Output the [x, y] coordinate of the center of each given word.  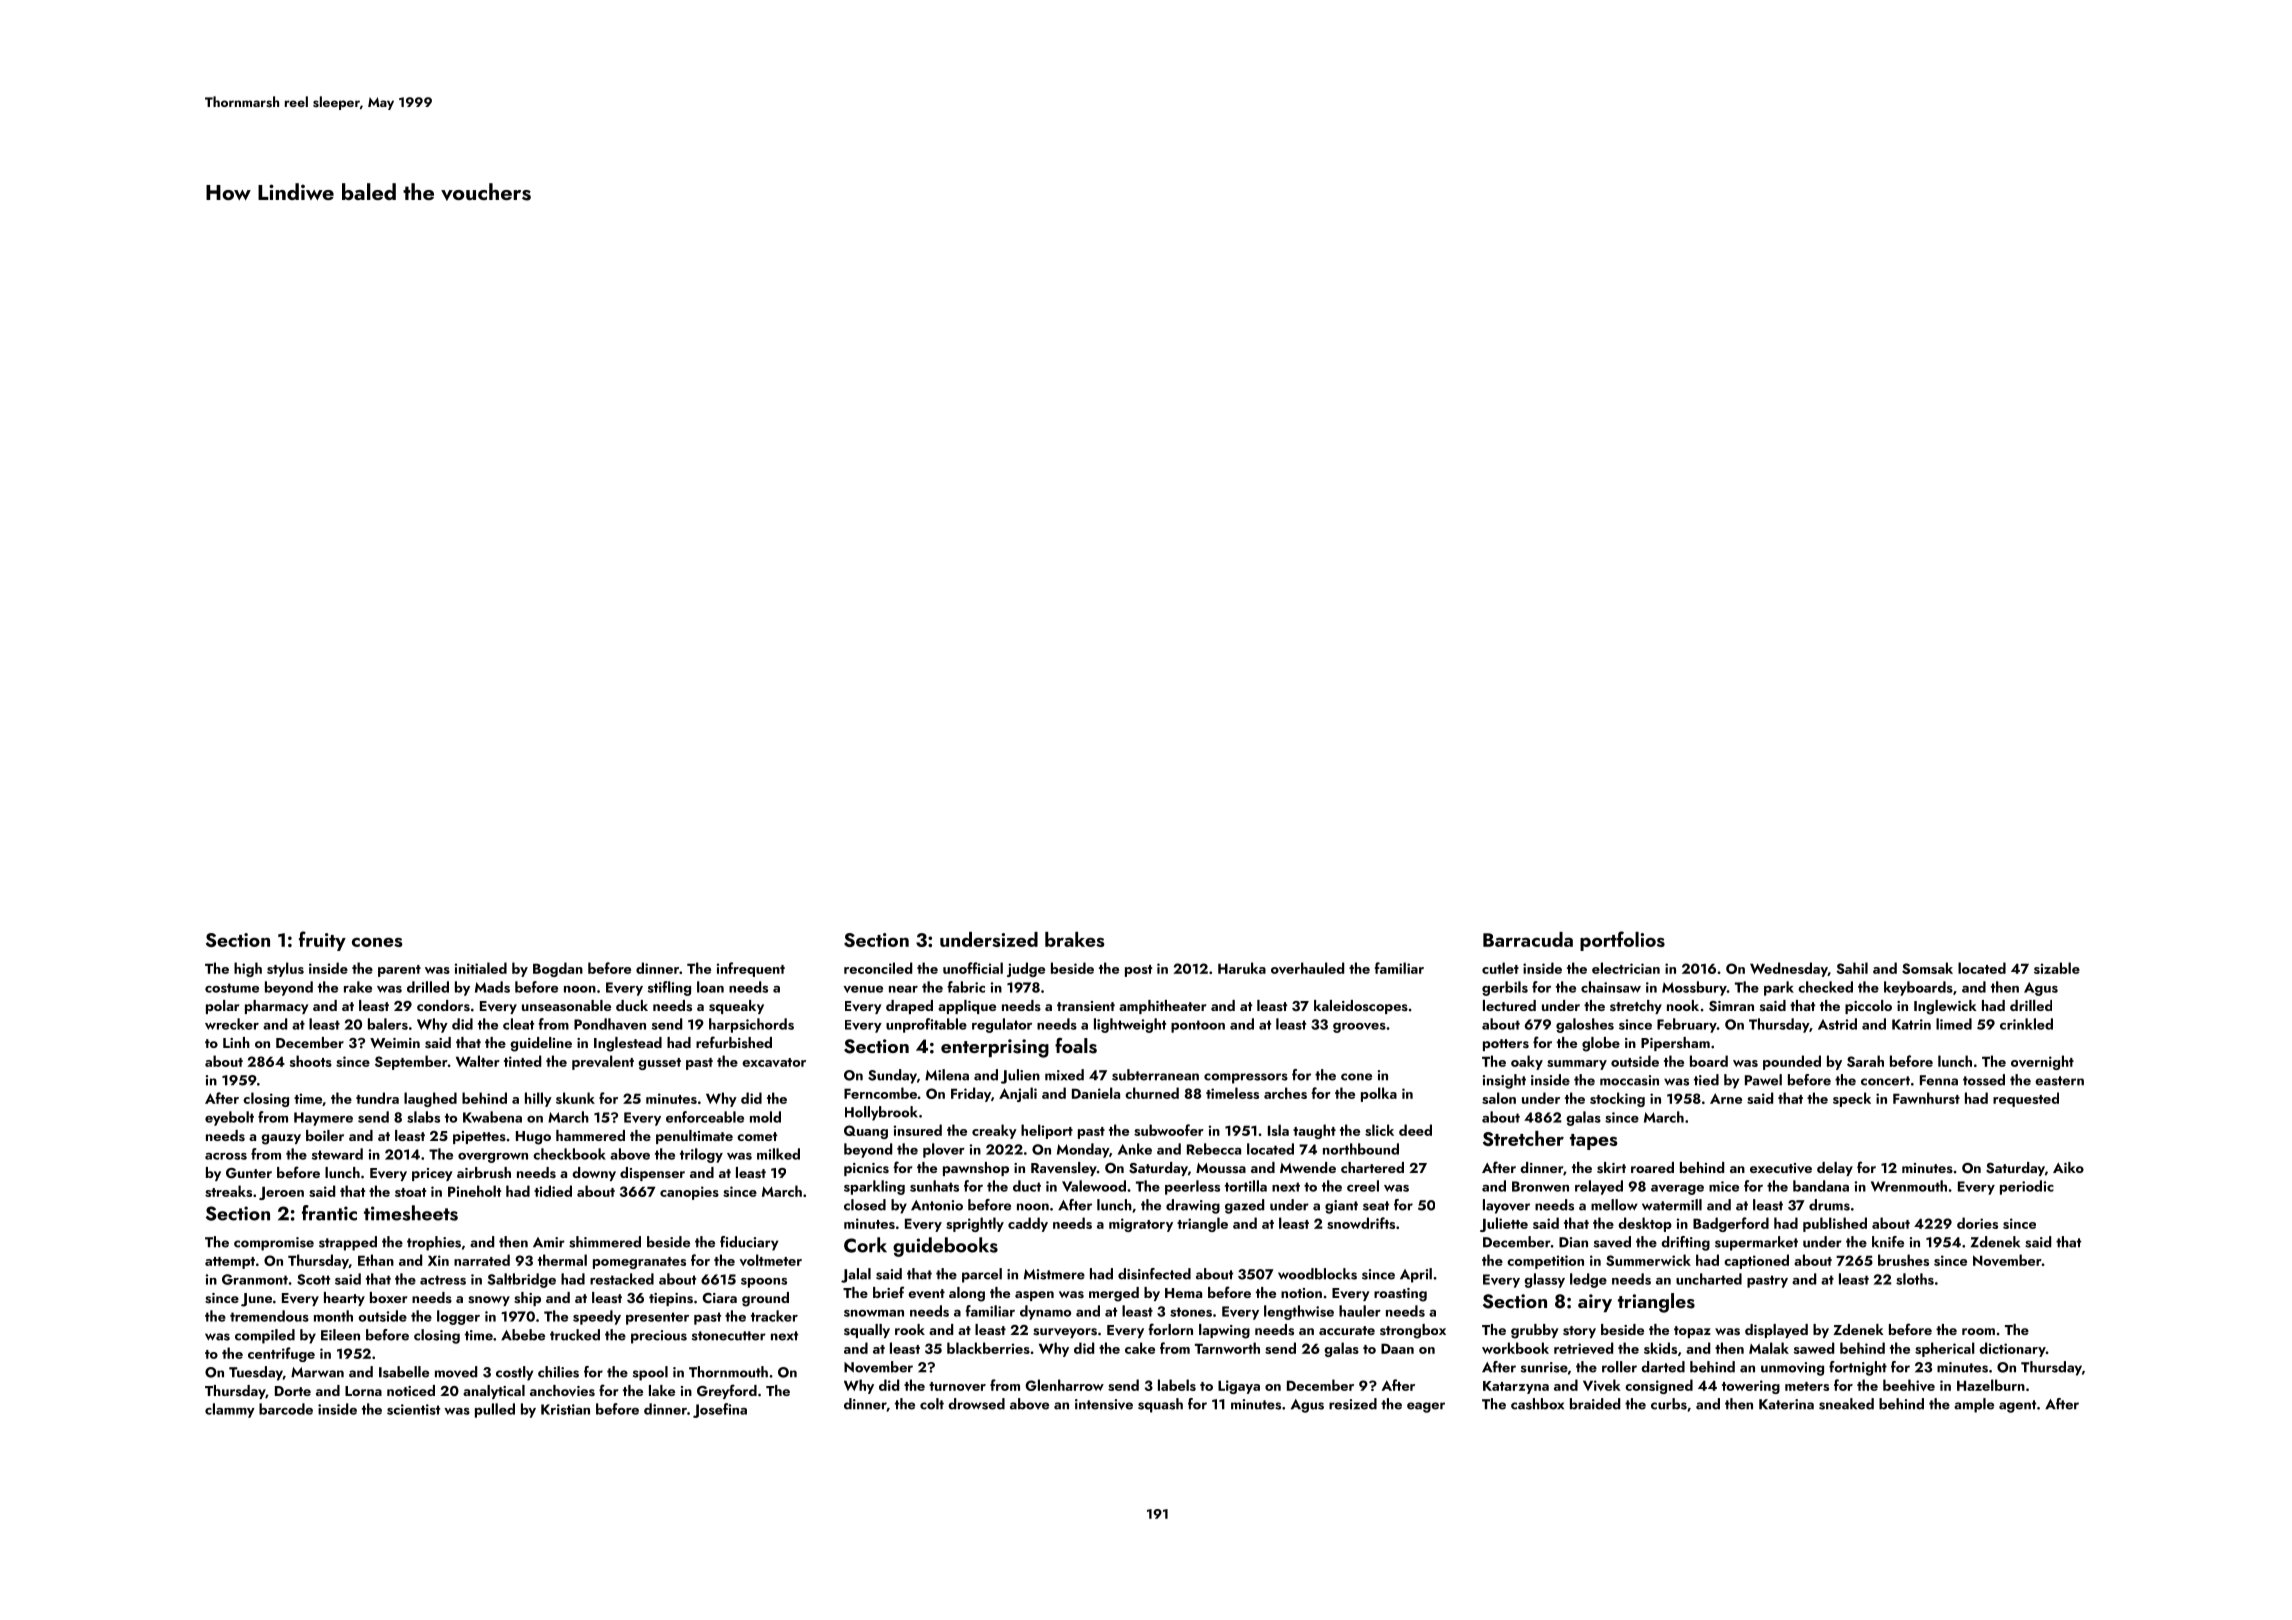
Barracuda [1528, 939]
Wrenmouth [1909, 1186]
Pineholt [474, 1191]
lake [662, 1390]
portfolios [1622, 941]
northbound [1361, 1149]
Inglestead [628, 1044]
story [1579, 1332]
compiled [265, 1336]
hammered [590, 1135]
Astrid [1837, 1024]
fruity [322, 941]
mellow [1614, 1205]
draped [909, 1007]
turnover [957, 1386]
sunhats [934, 1186]
